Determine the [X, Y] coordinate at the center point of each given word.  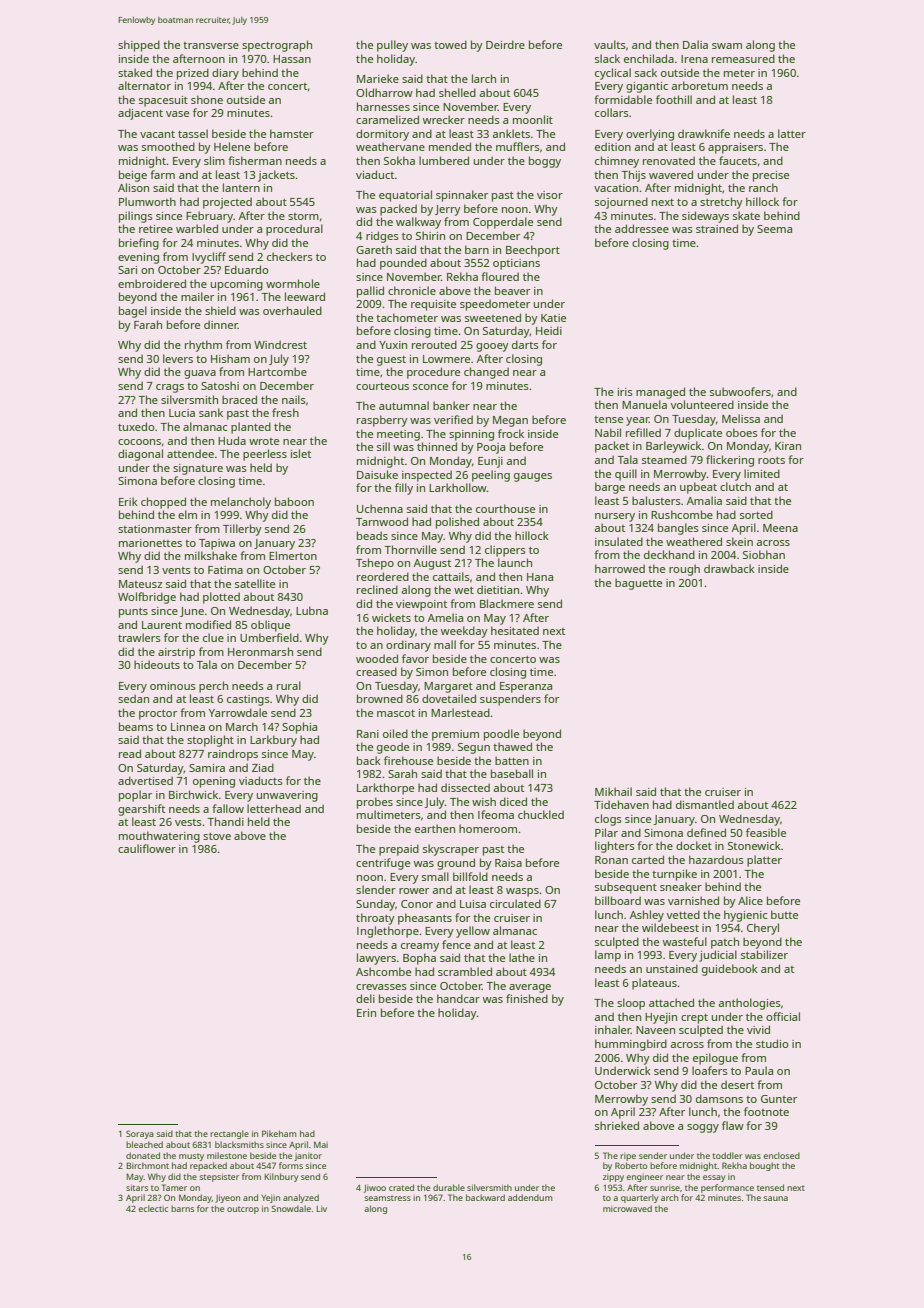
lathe [522, 957]
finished [527, 998]
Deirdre [505, 44]
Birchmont [147, 1165]
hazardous [716, 859]
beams [136, 726]
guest [391, 361]
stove [217, 836]
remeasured [743, 58]
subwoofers [740, 391]
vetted [683, 914]
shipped [139, 46]
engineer [644, 1178]
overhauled [292, 310]
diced [513, 801]
